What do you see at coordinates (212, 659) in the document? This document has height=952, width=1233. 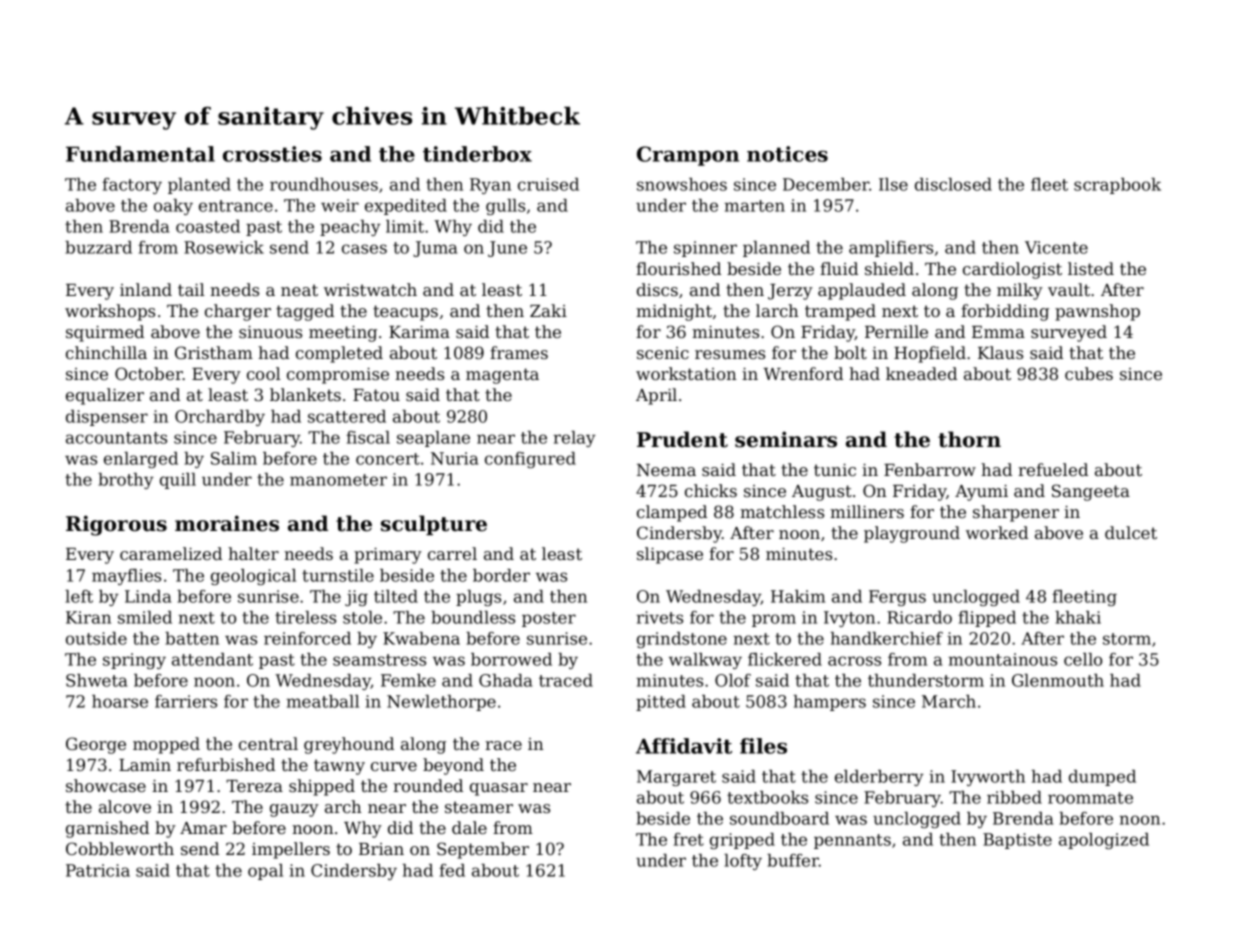 I see `attendant` at bounding box center [212, 659].
